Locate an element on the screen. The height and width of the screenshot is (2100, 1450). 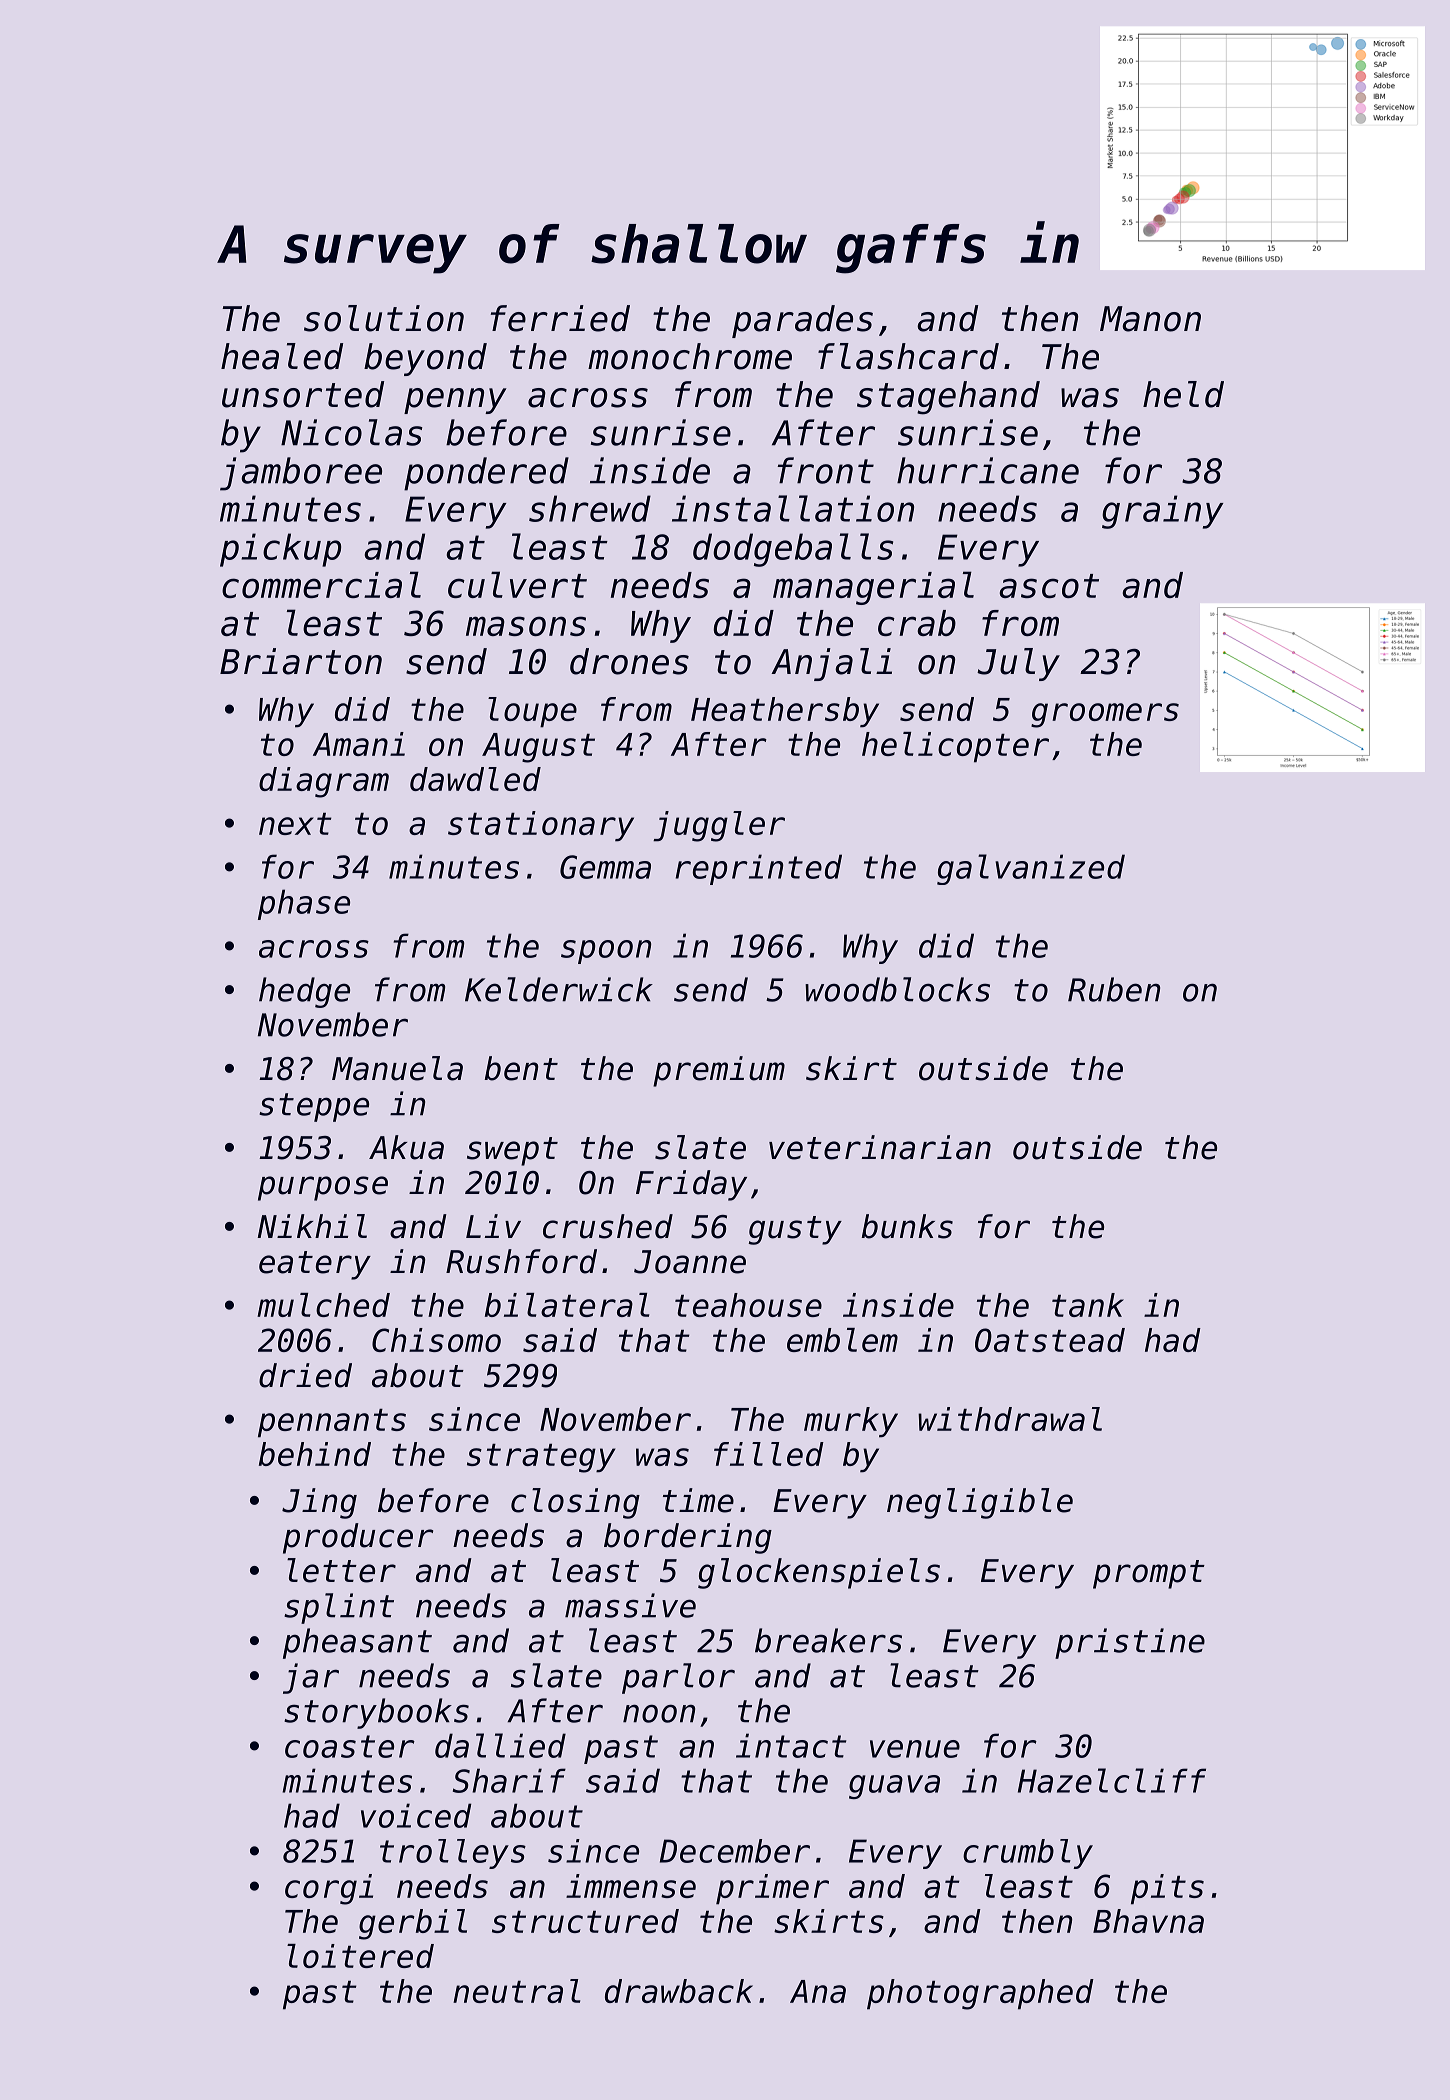
drones is located at coordinates (629, 661).
